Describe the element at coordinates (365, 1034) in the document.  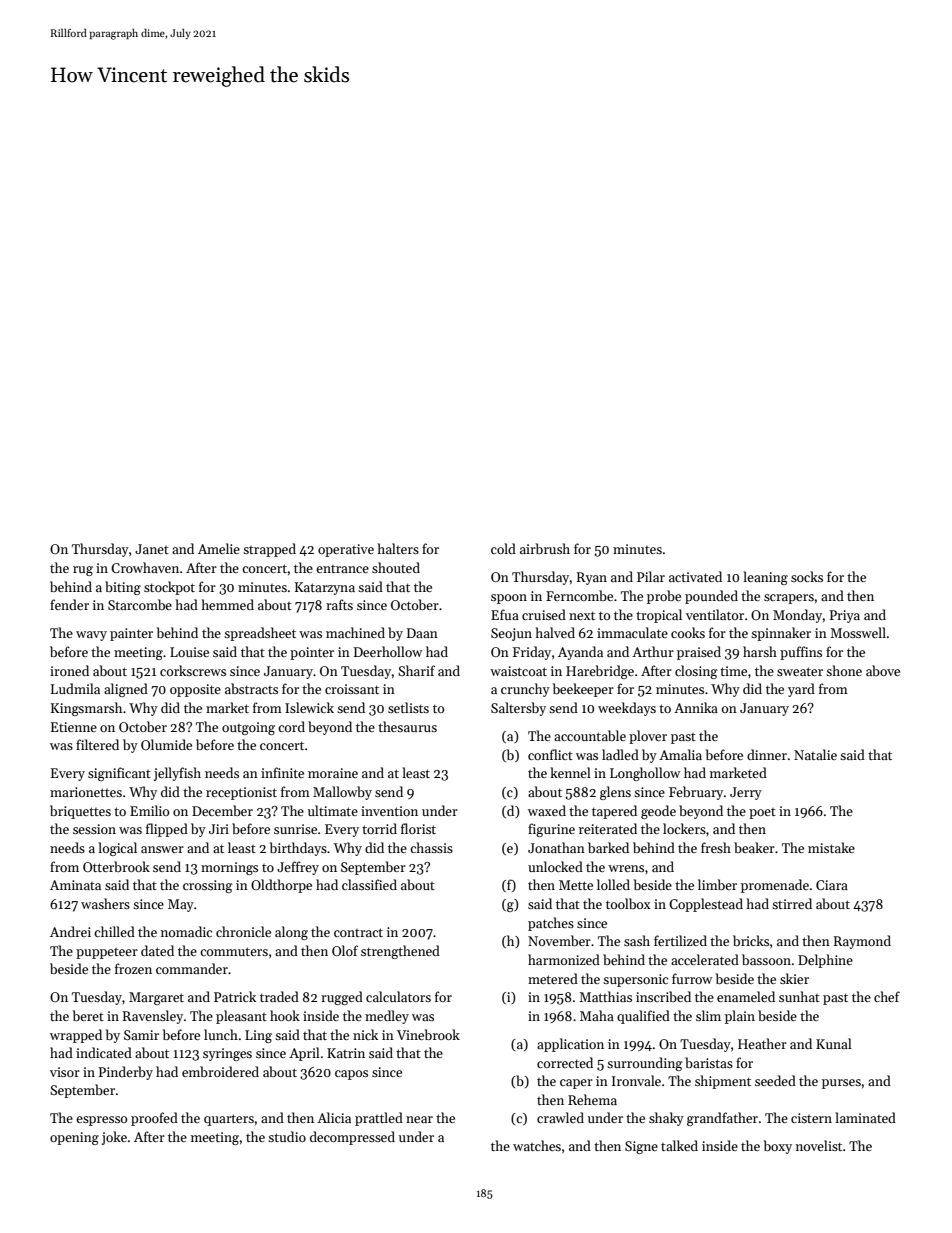
I see `nick` at that location.
